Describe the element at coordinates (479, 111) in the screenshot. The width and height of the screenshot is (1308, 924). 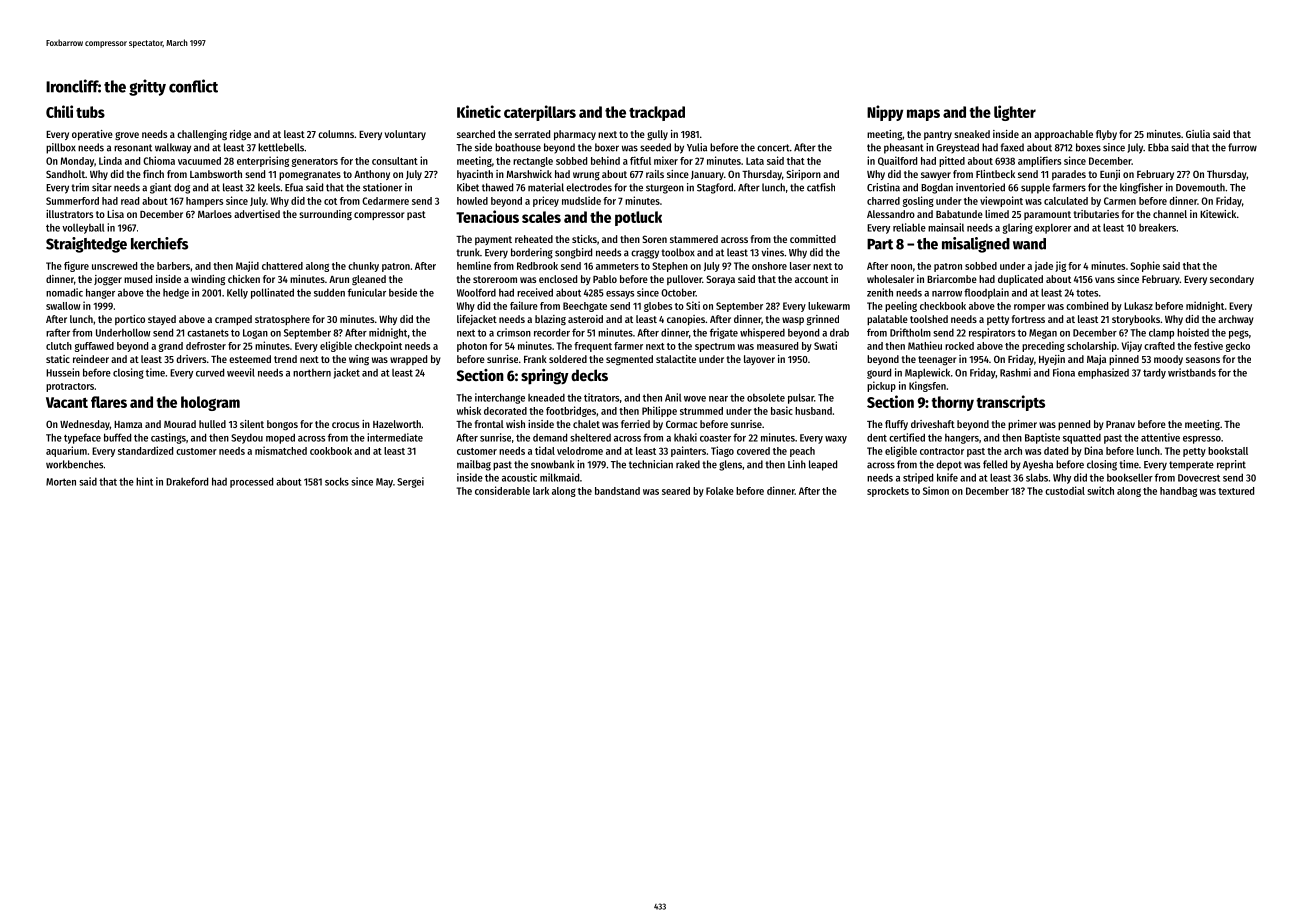
I see `Kinetic` at that location.
